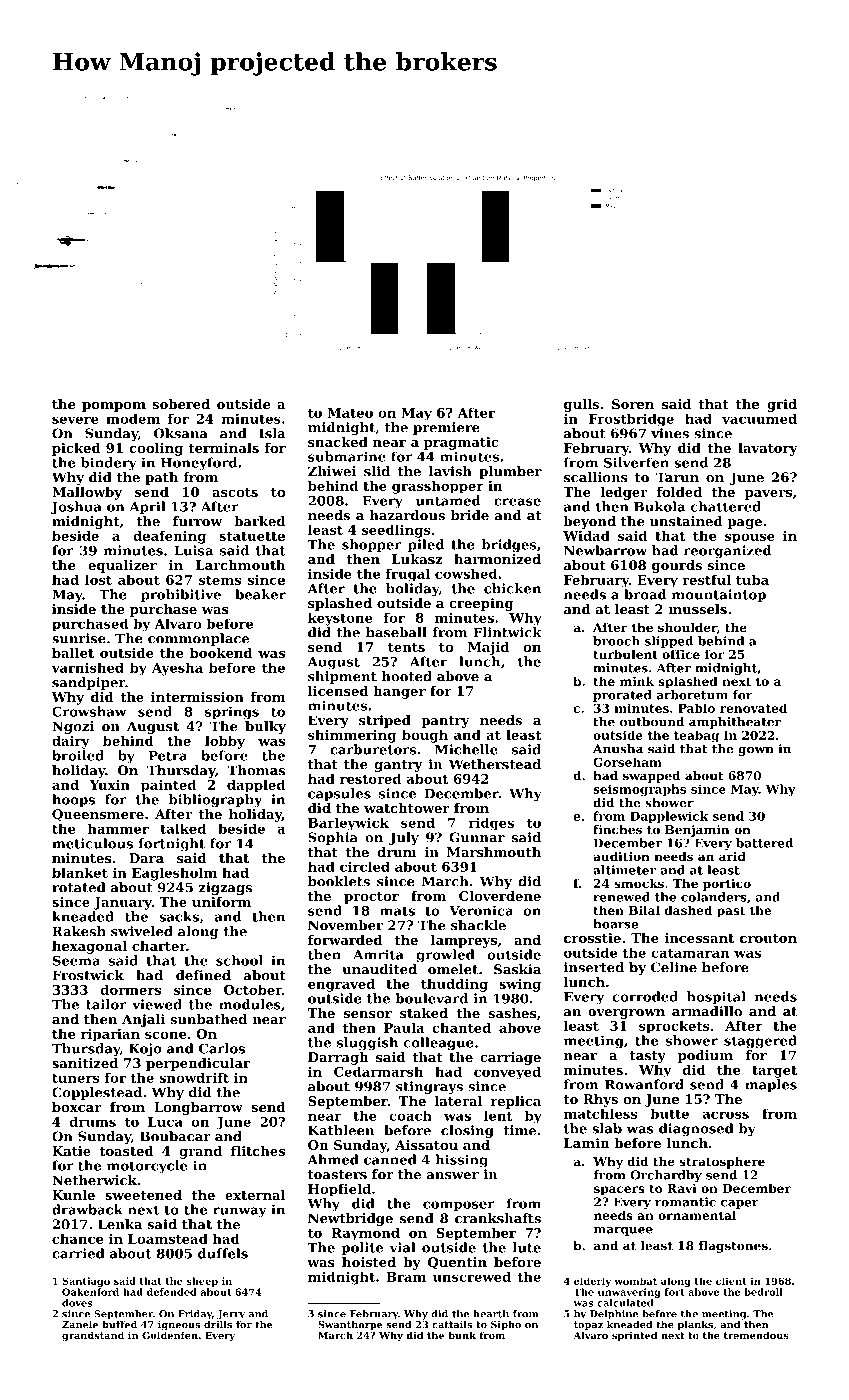 The image size is (849, 1400). What do you see at coordinates (771, 1085) in the screenshot?
I see `maples` at bounding box center [771, 1085].
